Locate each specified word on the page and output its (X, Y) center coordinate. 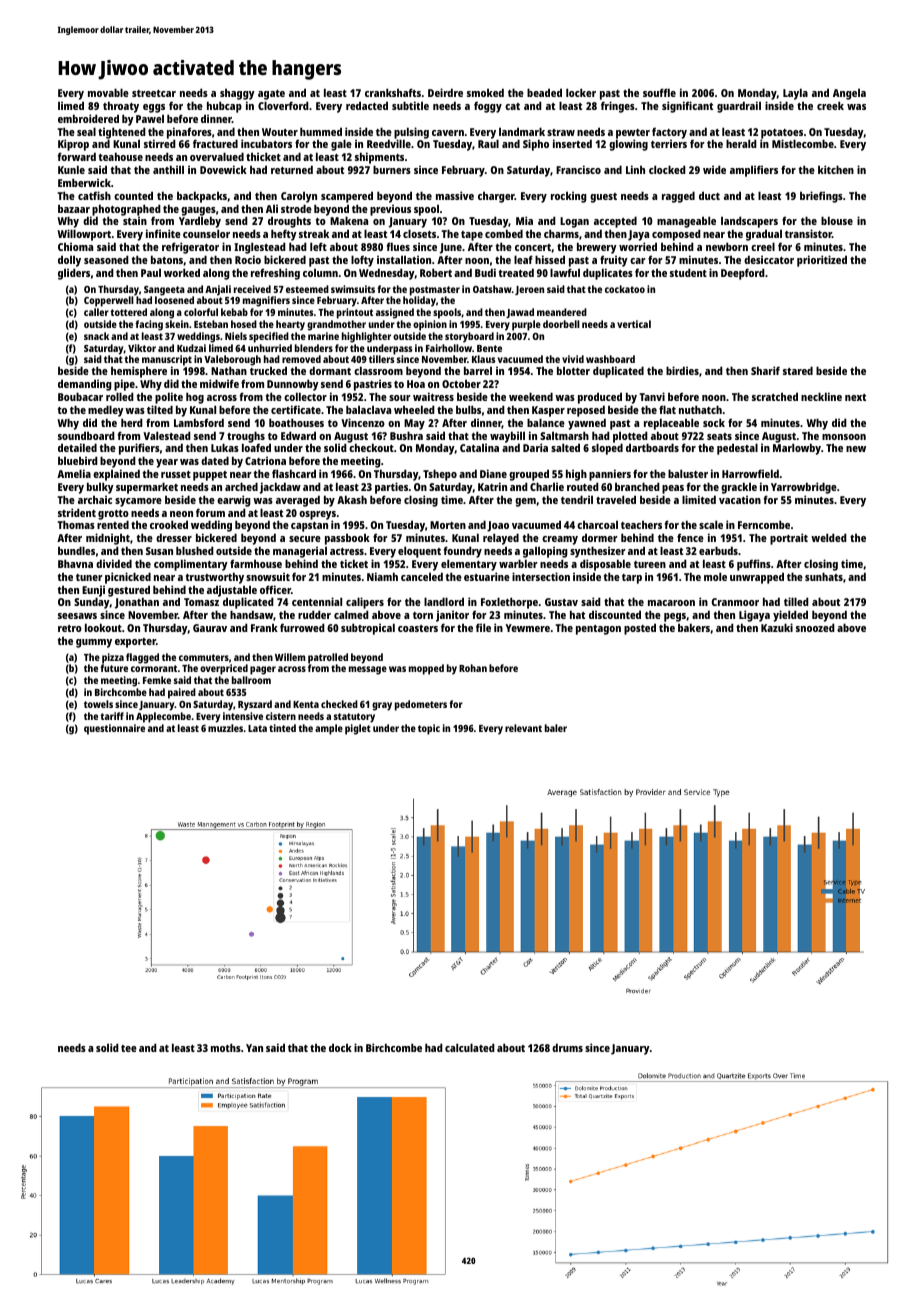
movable (108, 92)
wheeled (414, 409)
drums (567, 1047)
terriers (669, 144)
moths (226, 1047)
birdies (682, 370)
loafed (256, 448)
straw (561, 132)
